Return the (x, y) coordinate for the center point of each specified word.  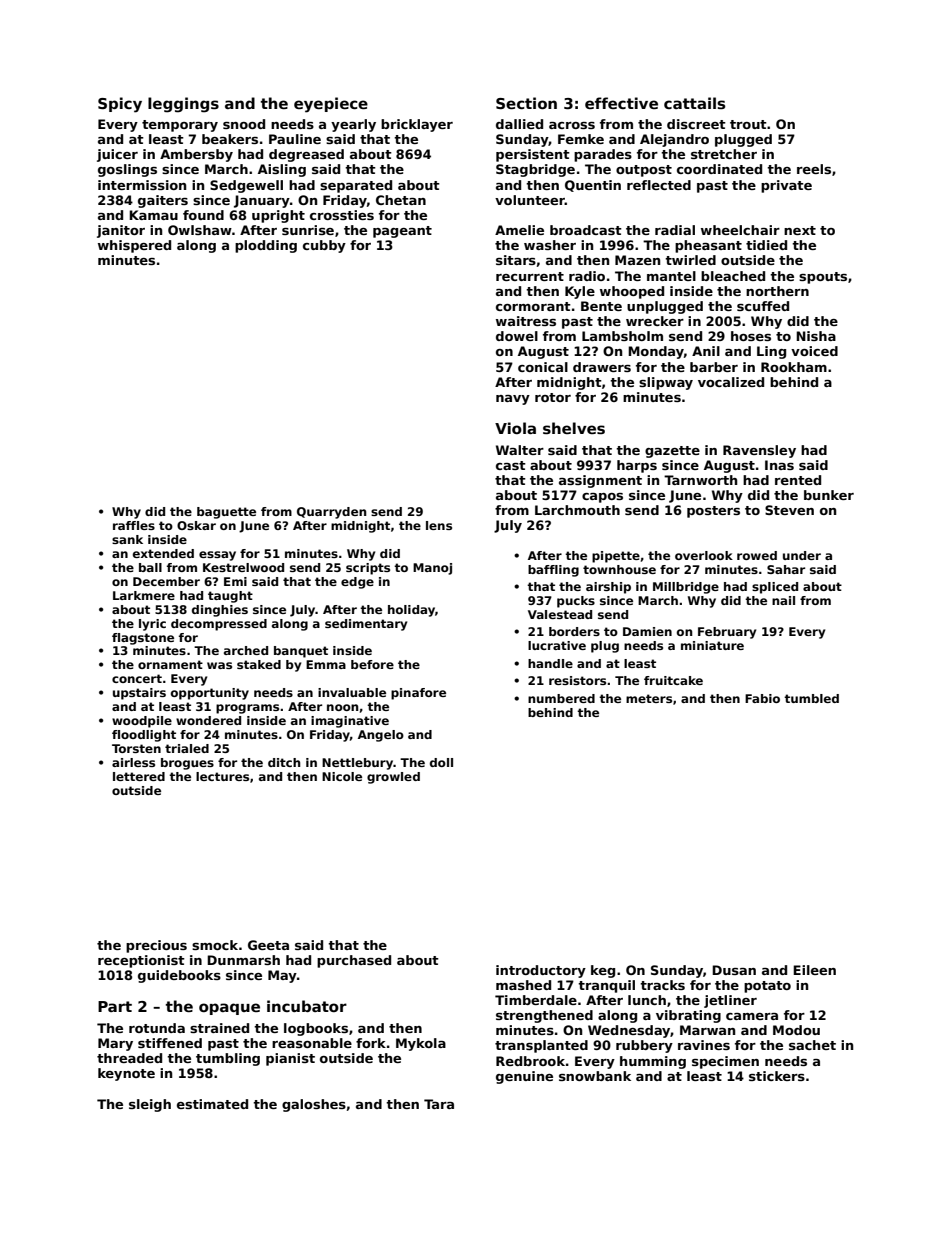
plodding (266, 246)
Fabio (762, 698)
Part (115, 1006)
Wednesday (629, 1031)
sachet (812, 1045)
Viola (515, 428)
